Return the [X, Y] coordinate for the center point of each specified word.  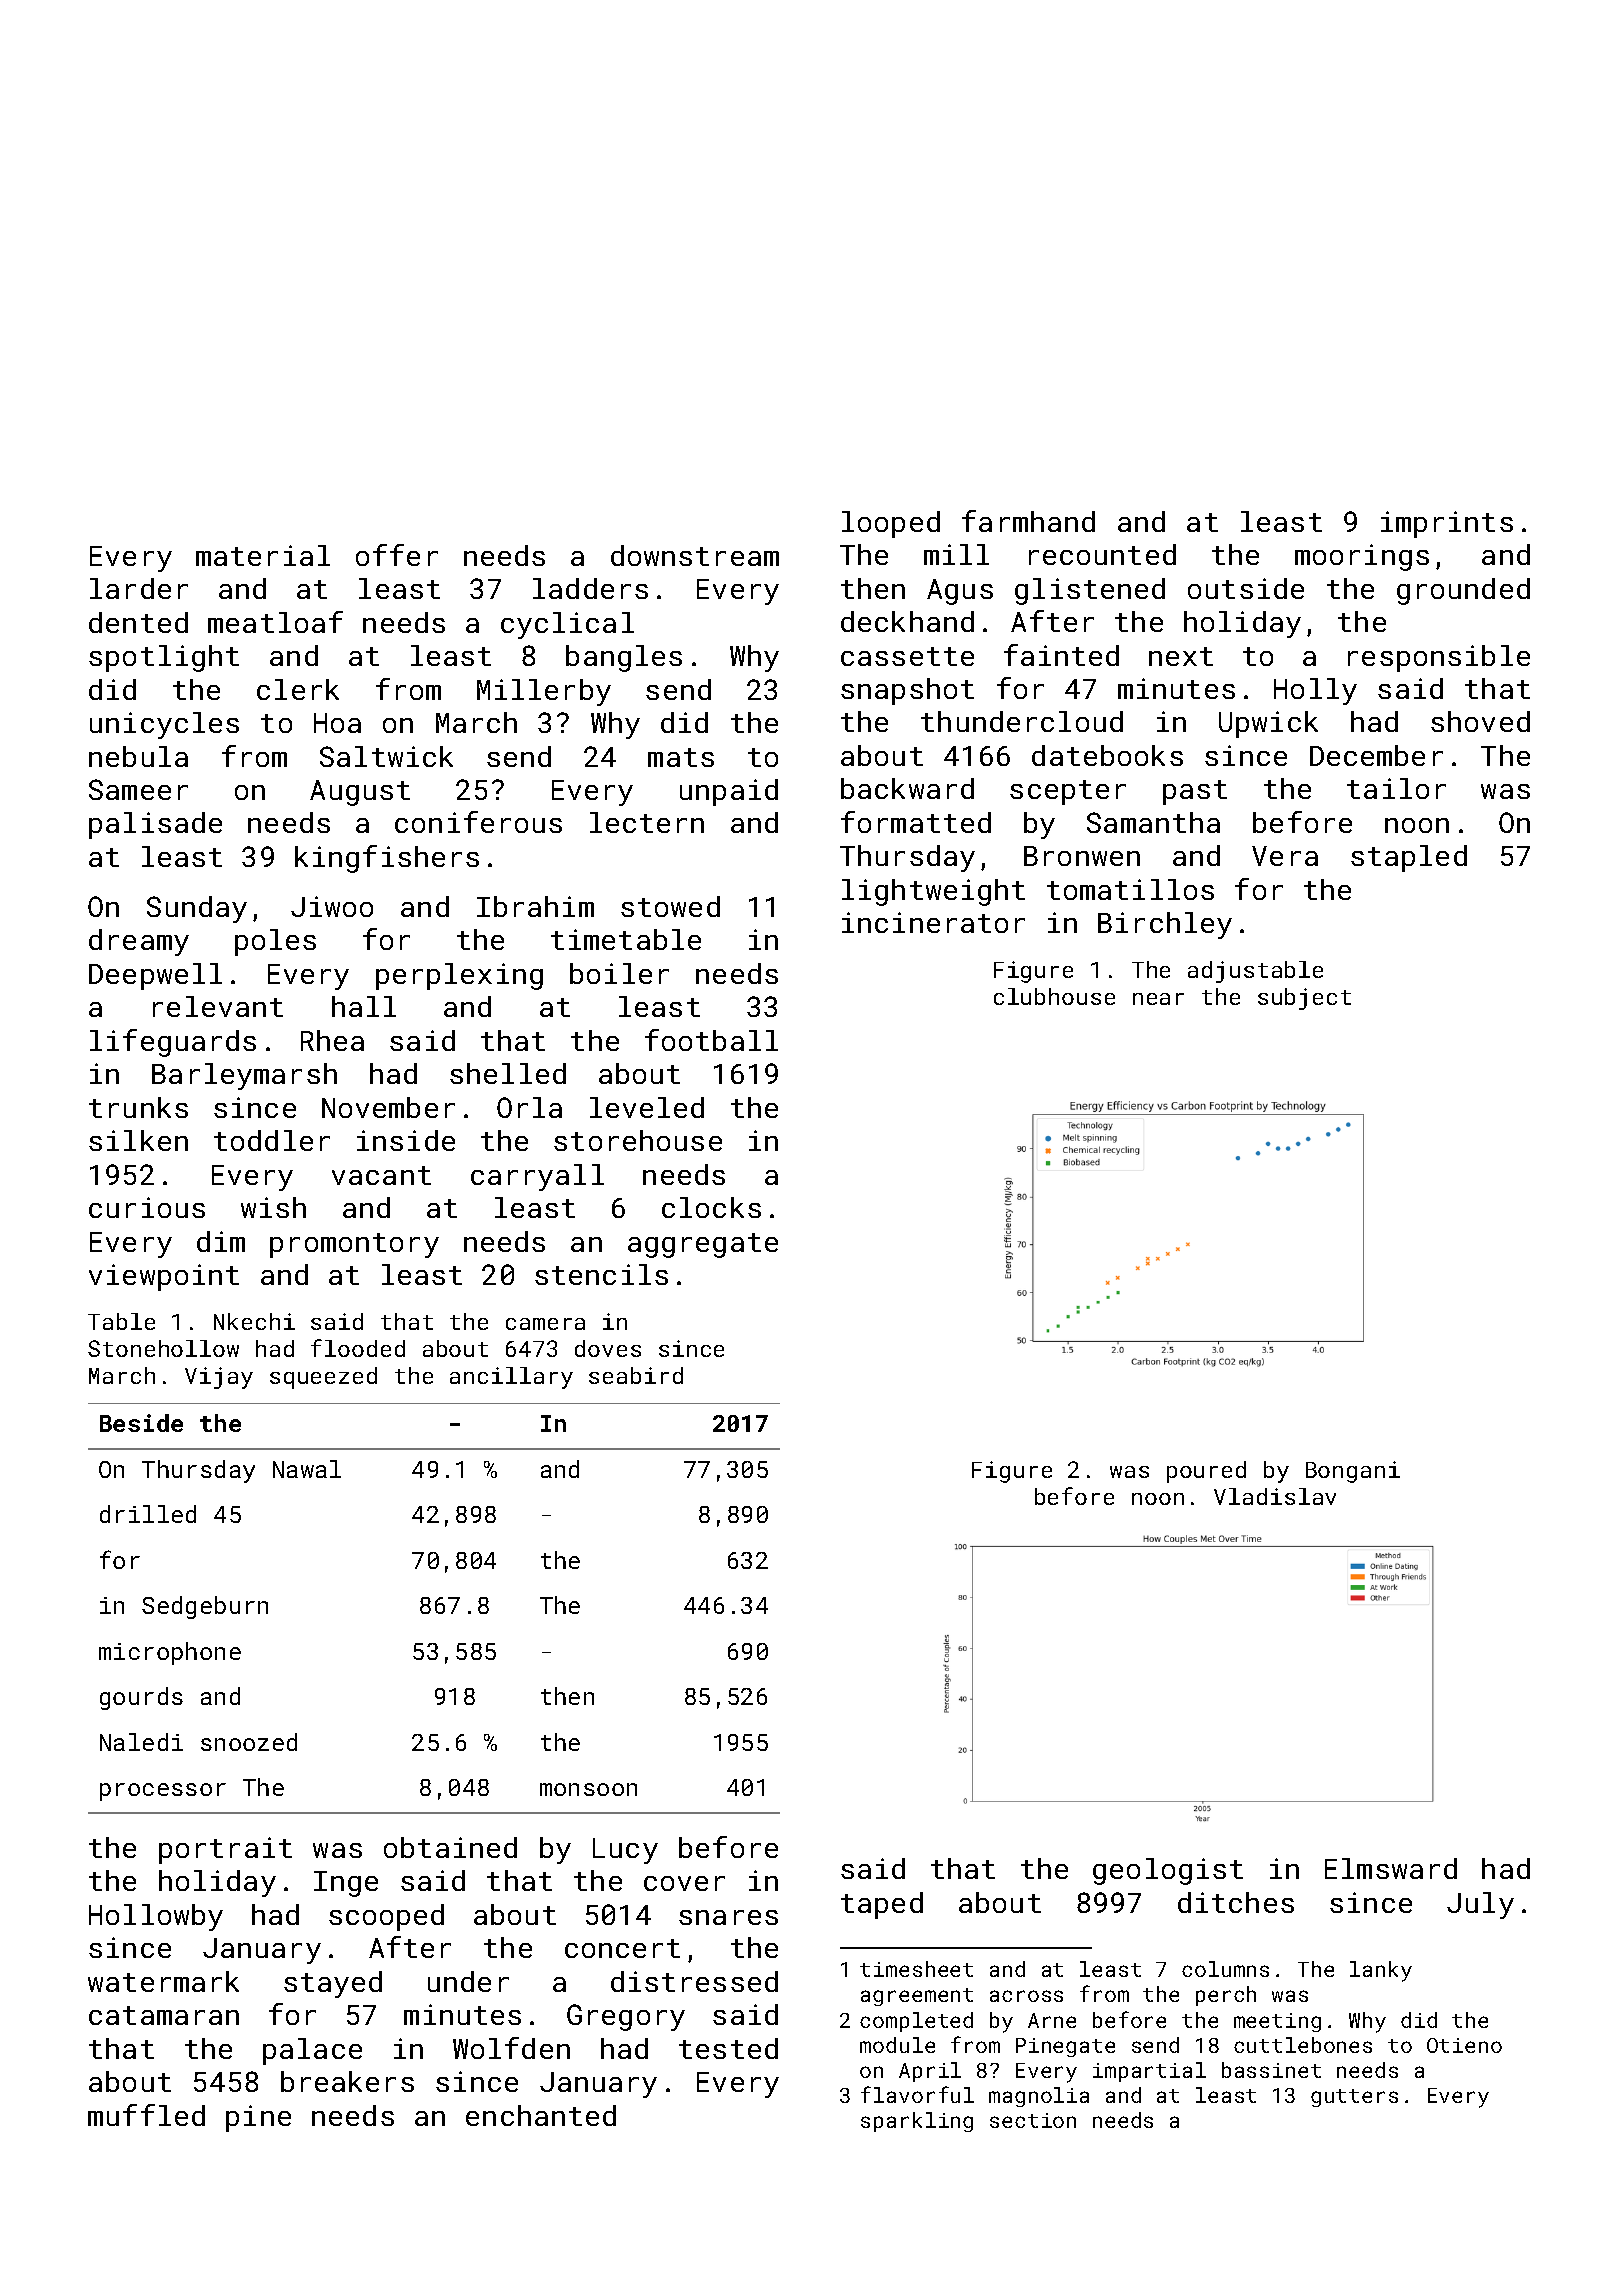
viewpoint [164, 1277]
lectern [647, 822]
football [711, 1040]
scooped [386, 1917]
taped [882, 1905]
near [1158, 999]
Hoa [337, 723]
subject [1304, 999]
